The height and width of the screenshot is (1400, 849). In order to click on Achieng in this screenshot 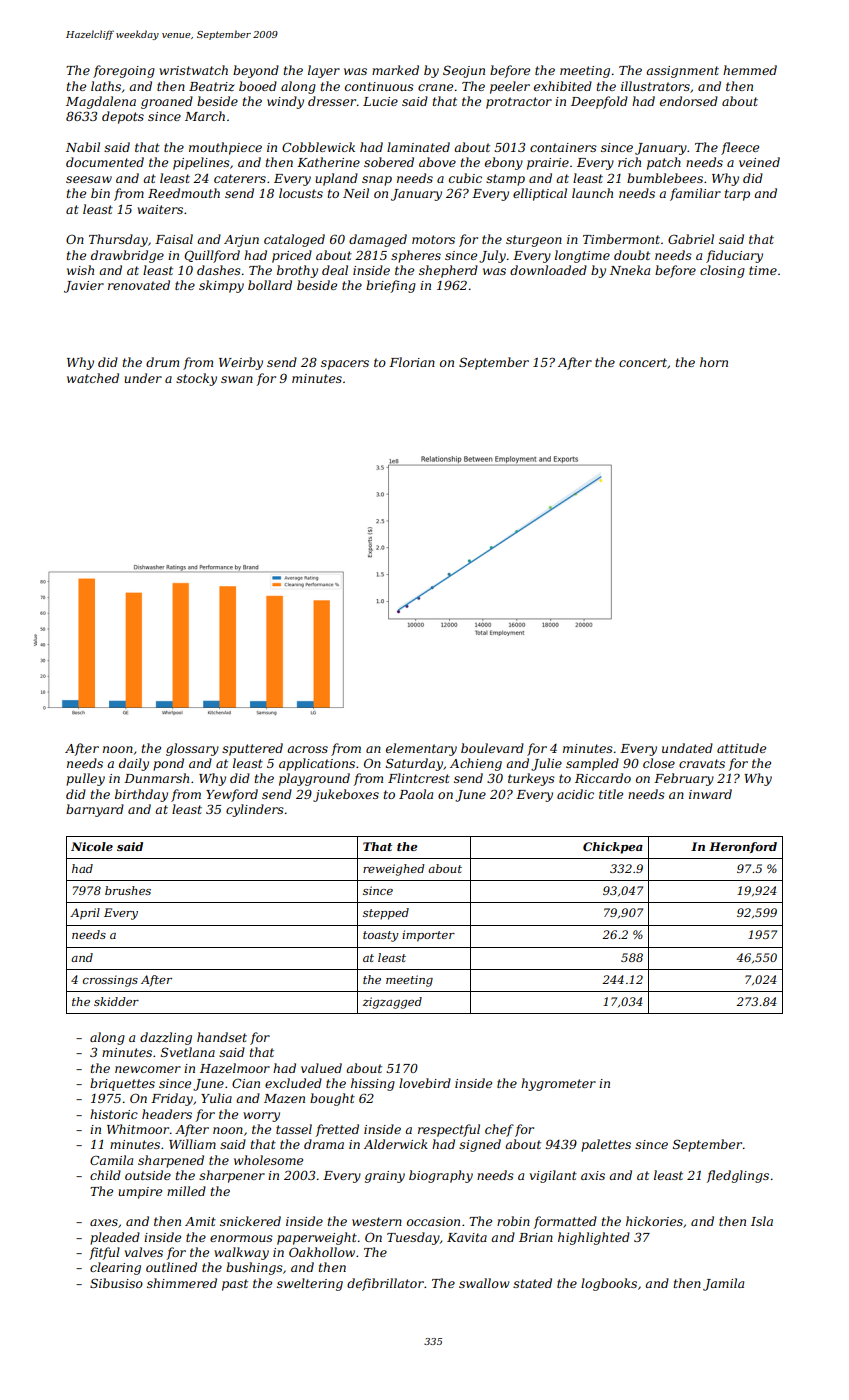, I will do `click(476, 764)`.
